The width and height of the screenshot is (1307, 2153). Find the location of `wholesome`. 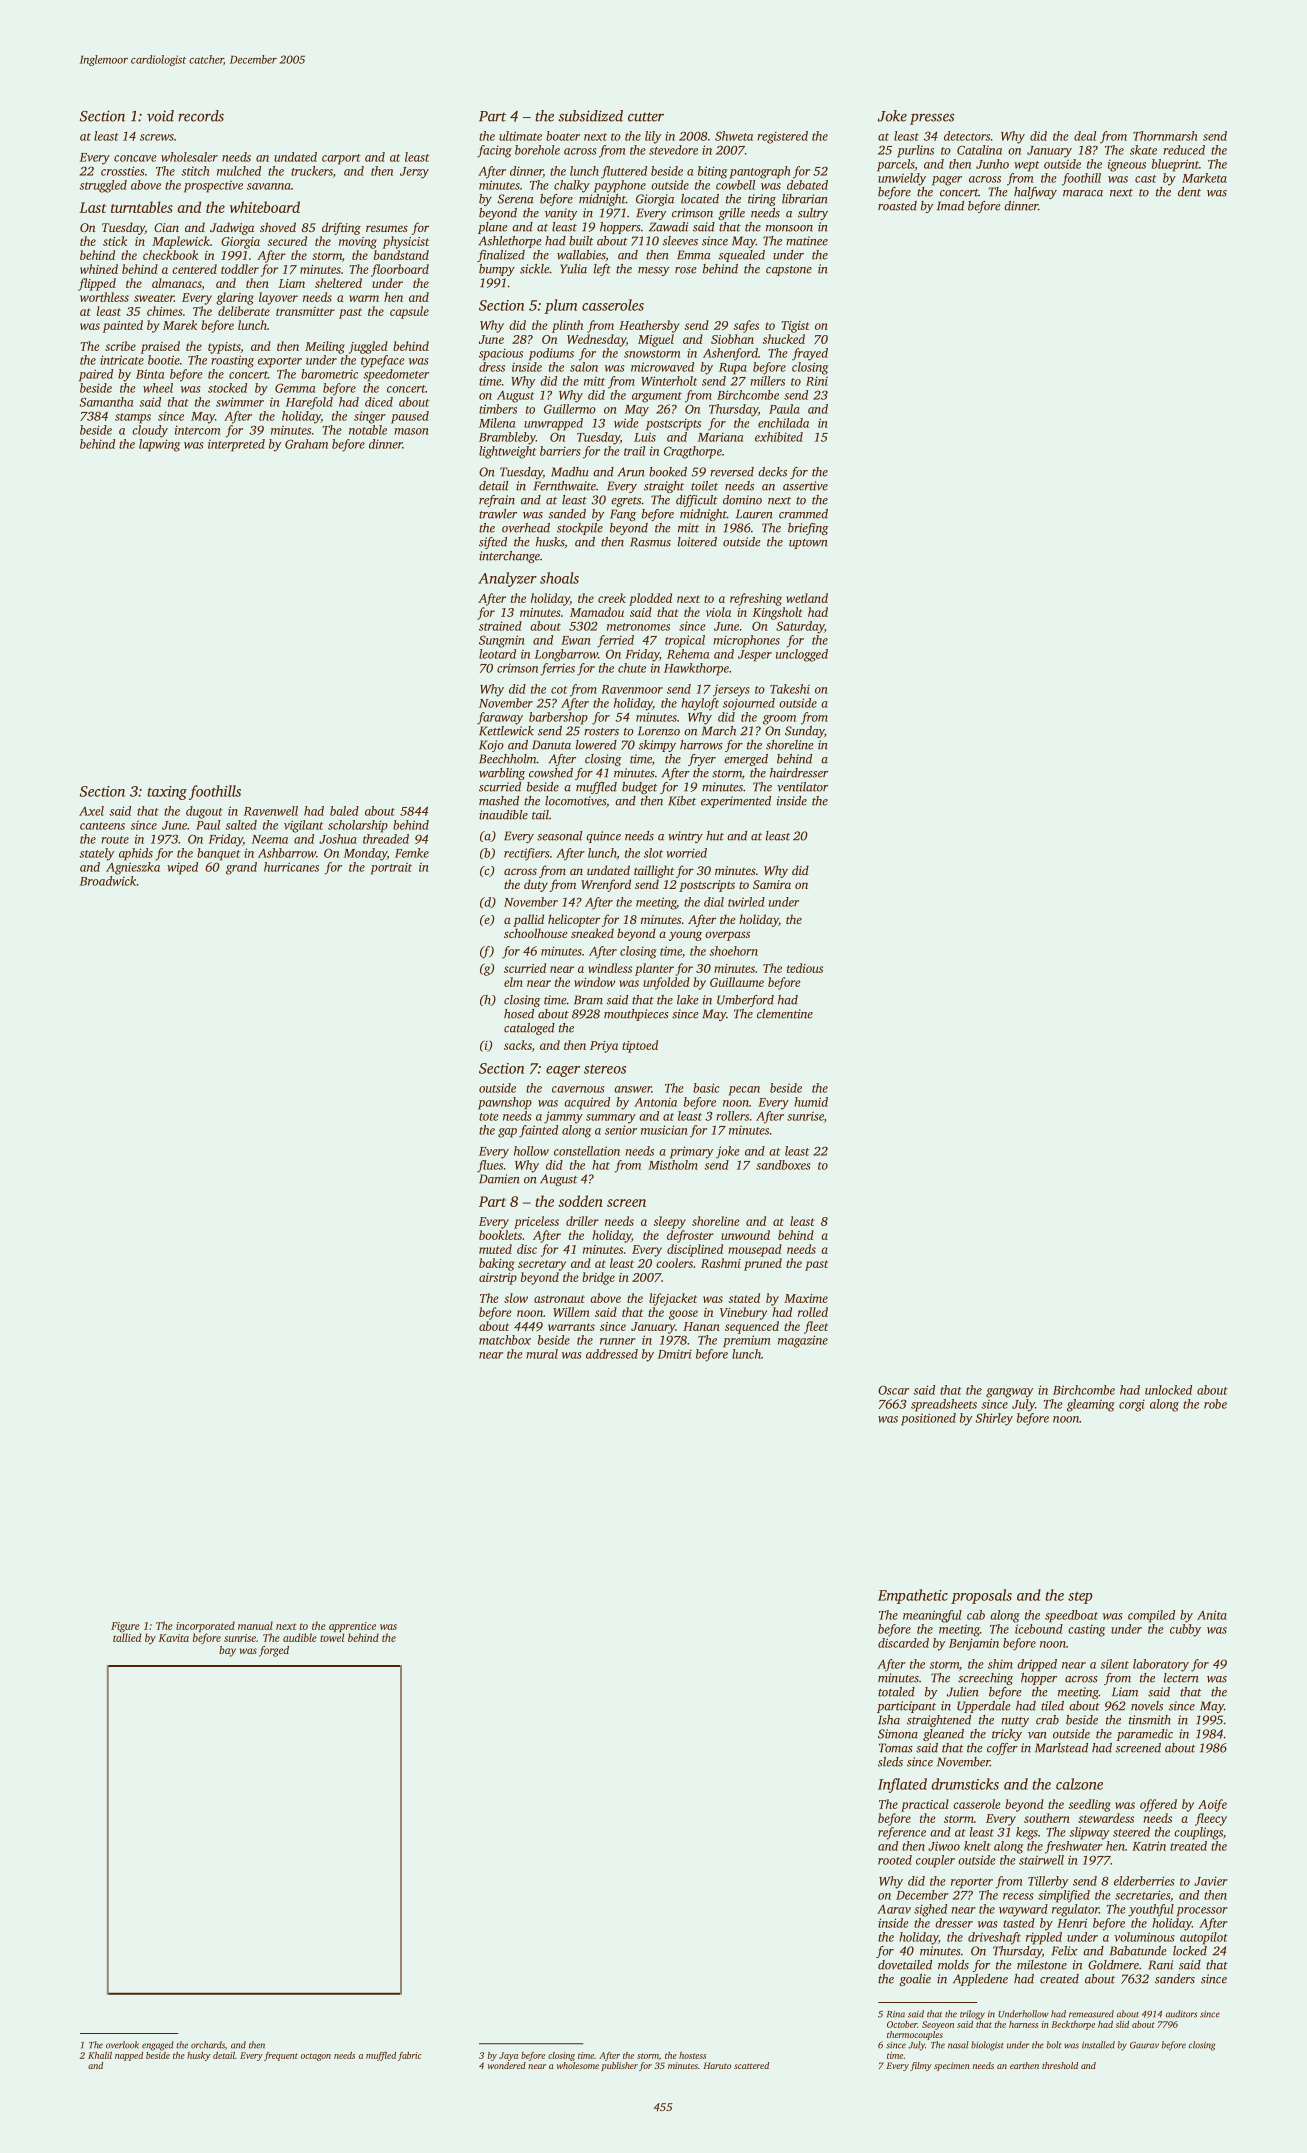

wholesome is located at coordinates (578, 2065).
